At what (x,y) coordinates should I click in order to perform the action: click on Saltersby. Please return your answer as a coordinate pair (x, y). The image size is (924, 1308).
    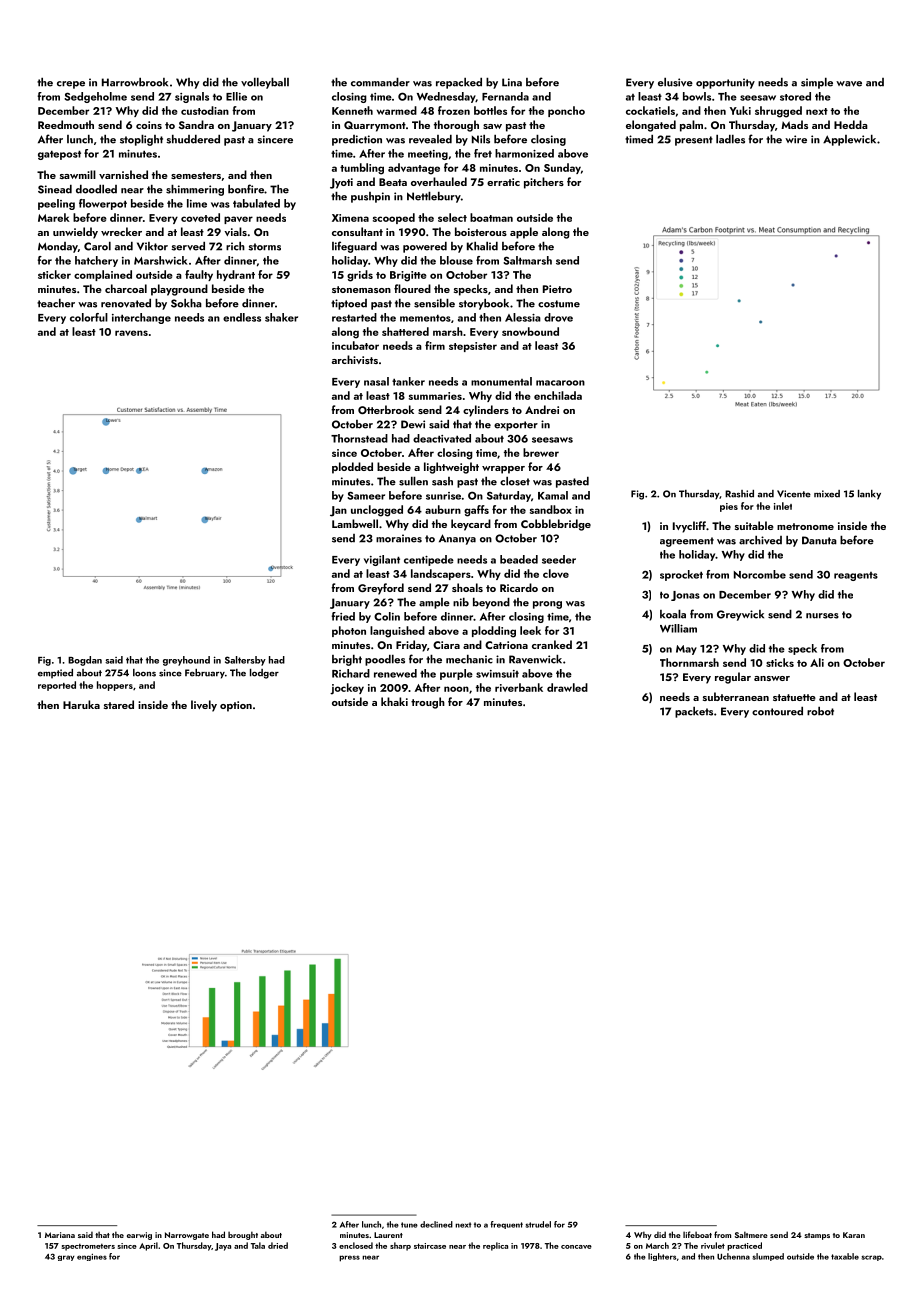
    Looking at the image, I should click on (245, 661).
